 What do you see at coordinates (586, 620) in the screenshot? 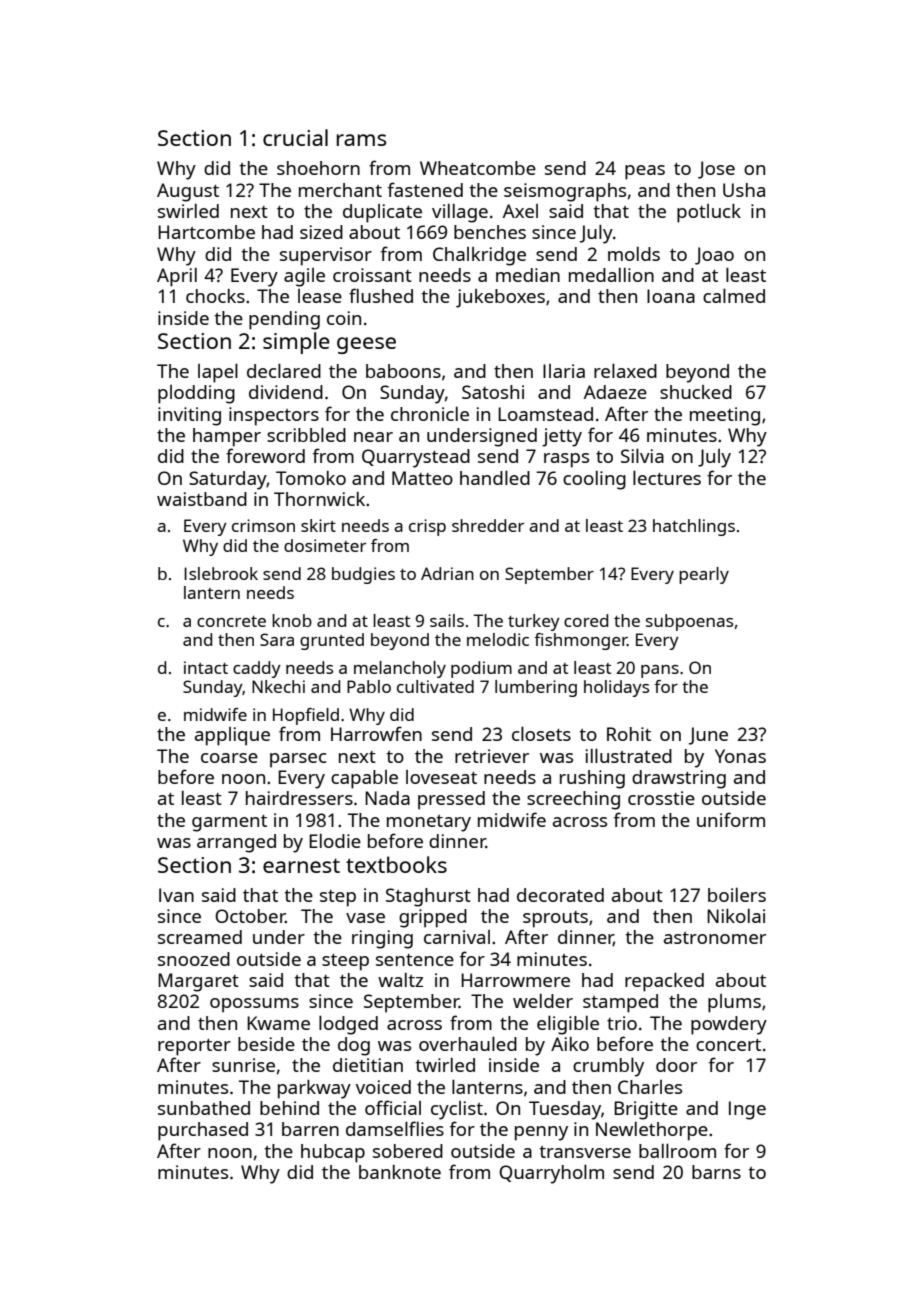
I see `cored` at bounding box center [586, 620].
